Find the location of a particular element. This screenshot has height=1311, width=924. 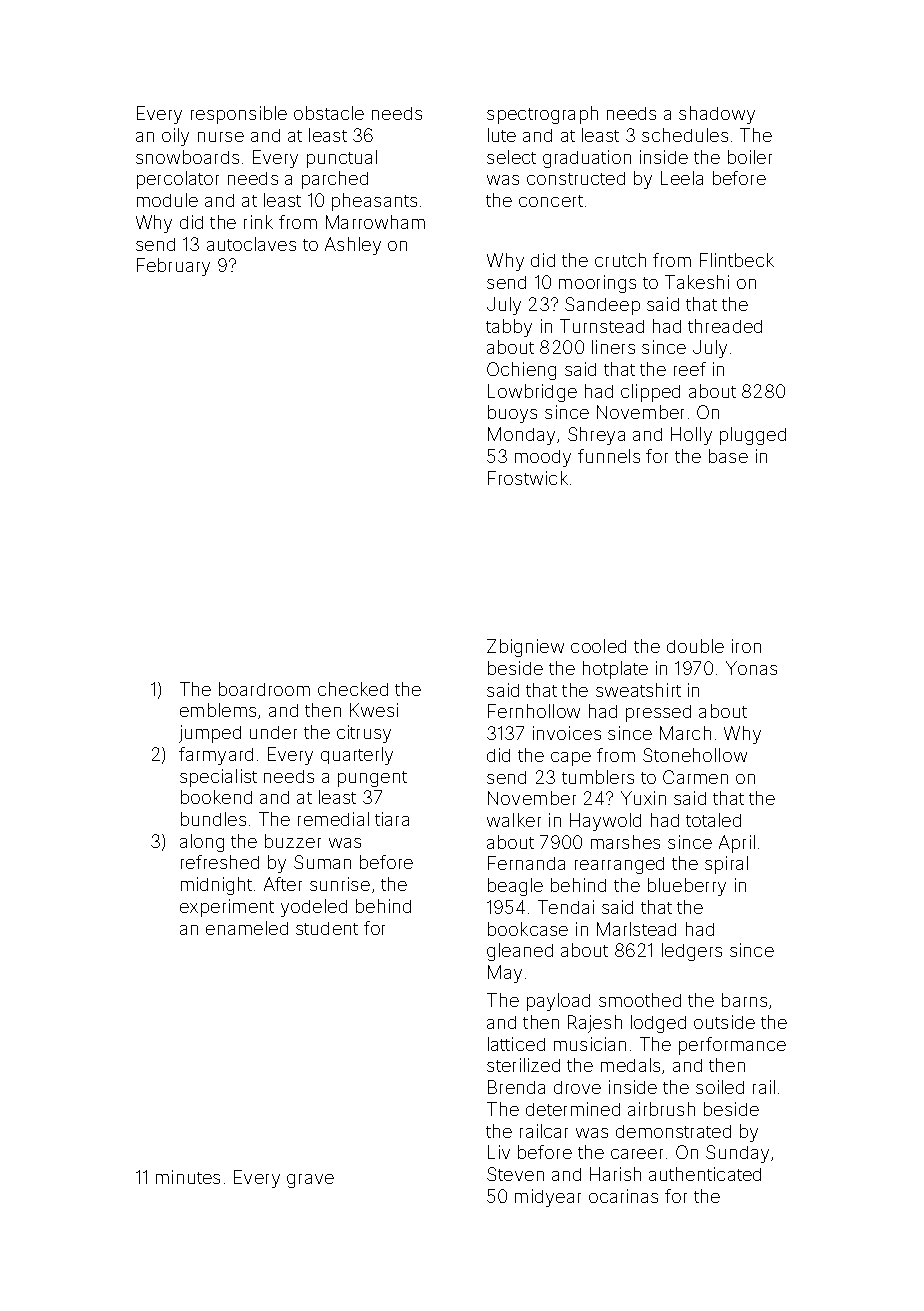

February is located at coordinates (173, 267).
